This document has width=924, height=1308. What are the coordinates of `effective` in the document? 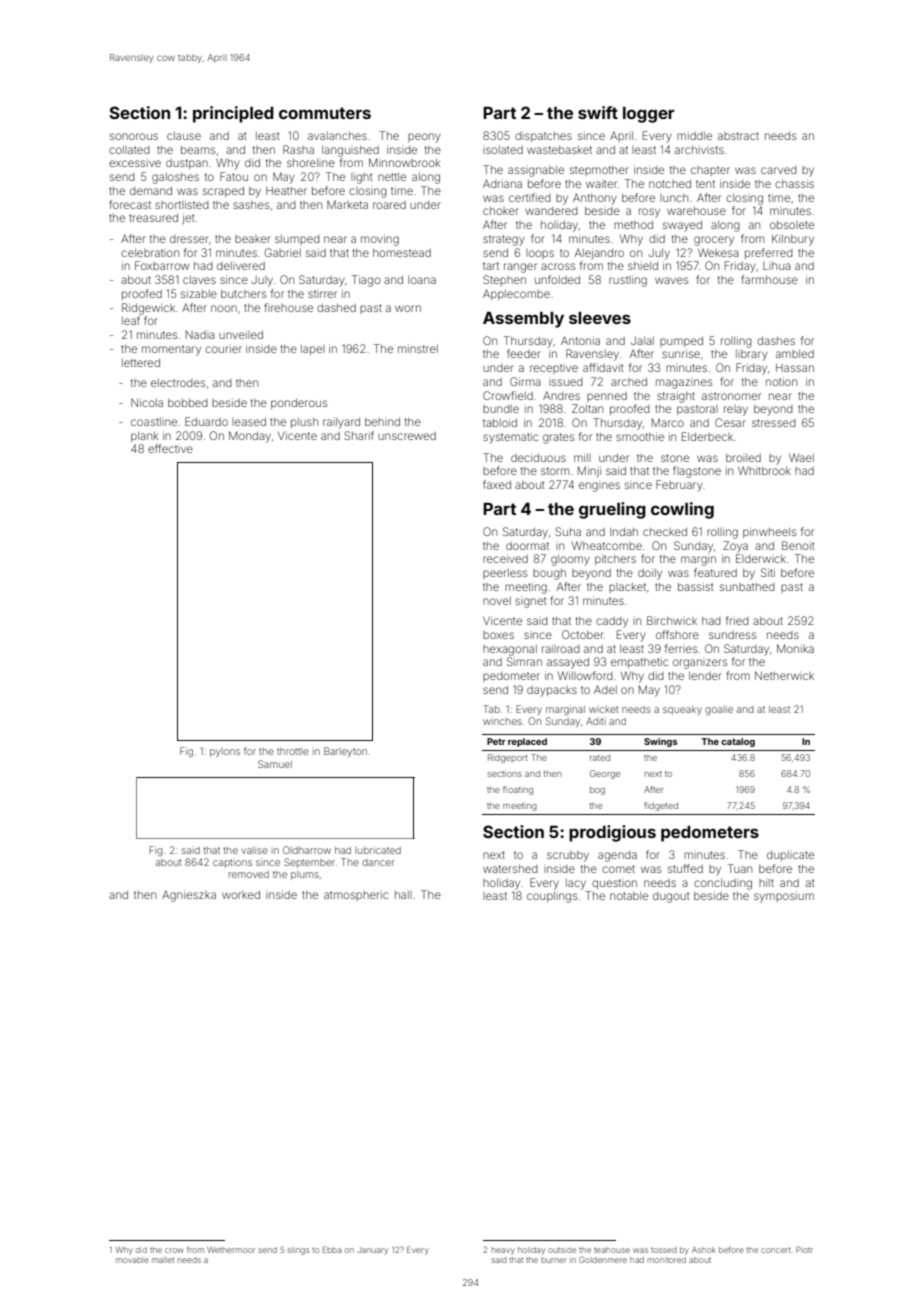 It's located at (170, 448).
